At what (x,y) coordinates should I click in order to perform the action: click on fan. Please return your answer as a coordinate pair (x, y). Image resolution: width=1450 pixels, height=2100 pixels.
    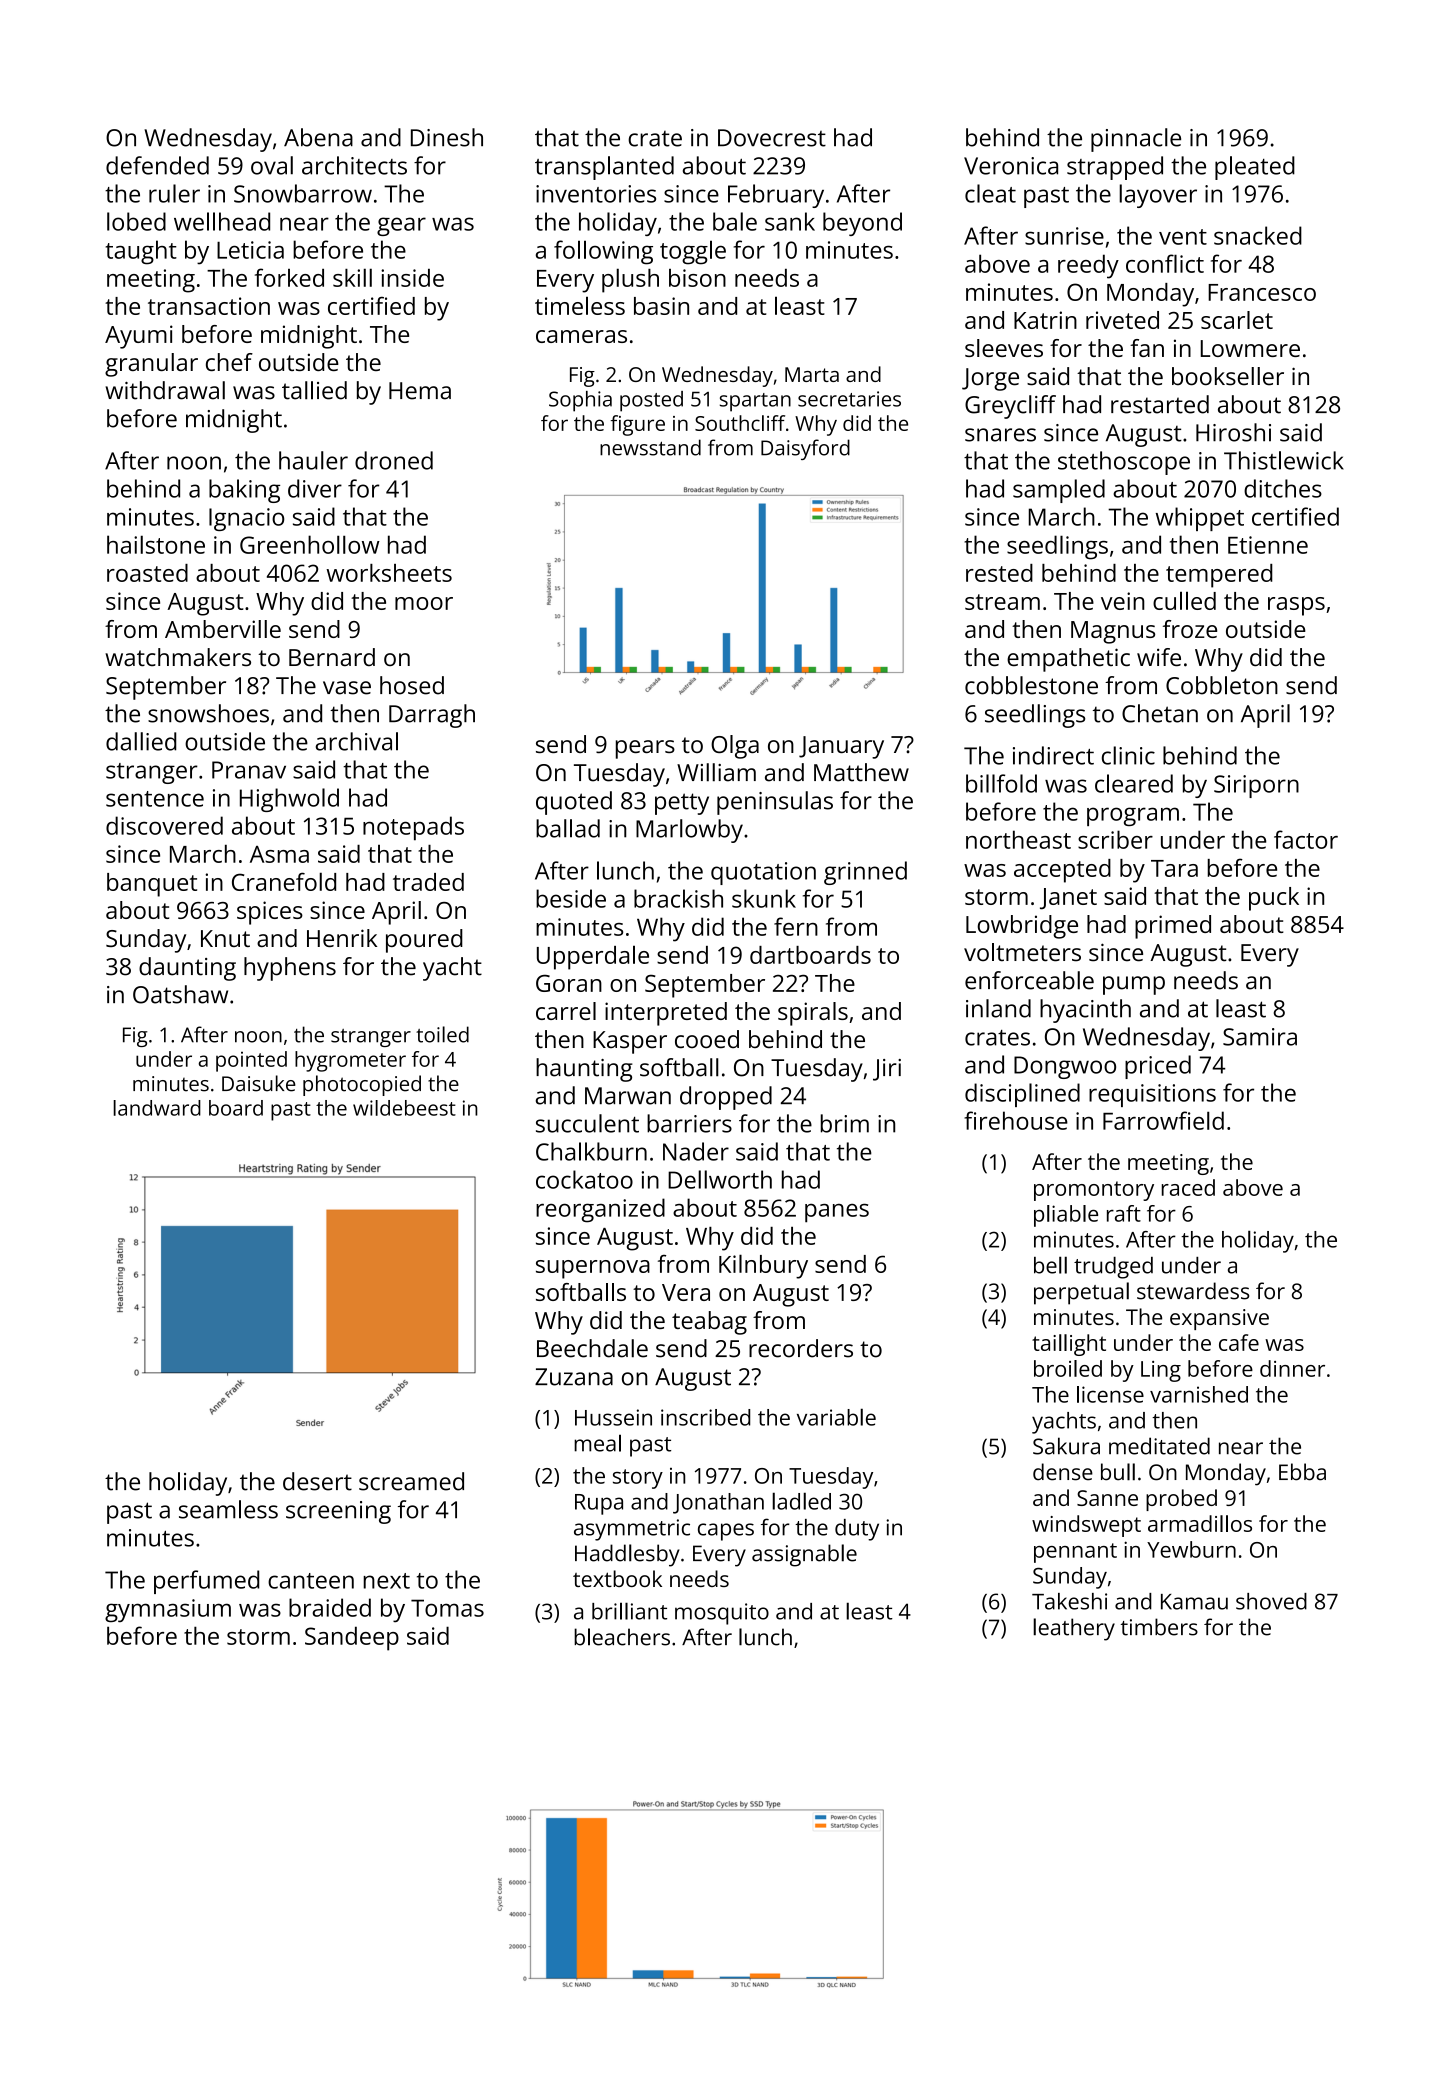
    Looking at the image, I should click on (1147, 348).
